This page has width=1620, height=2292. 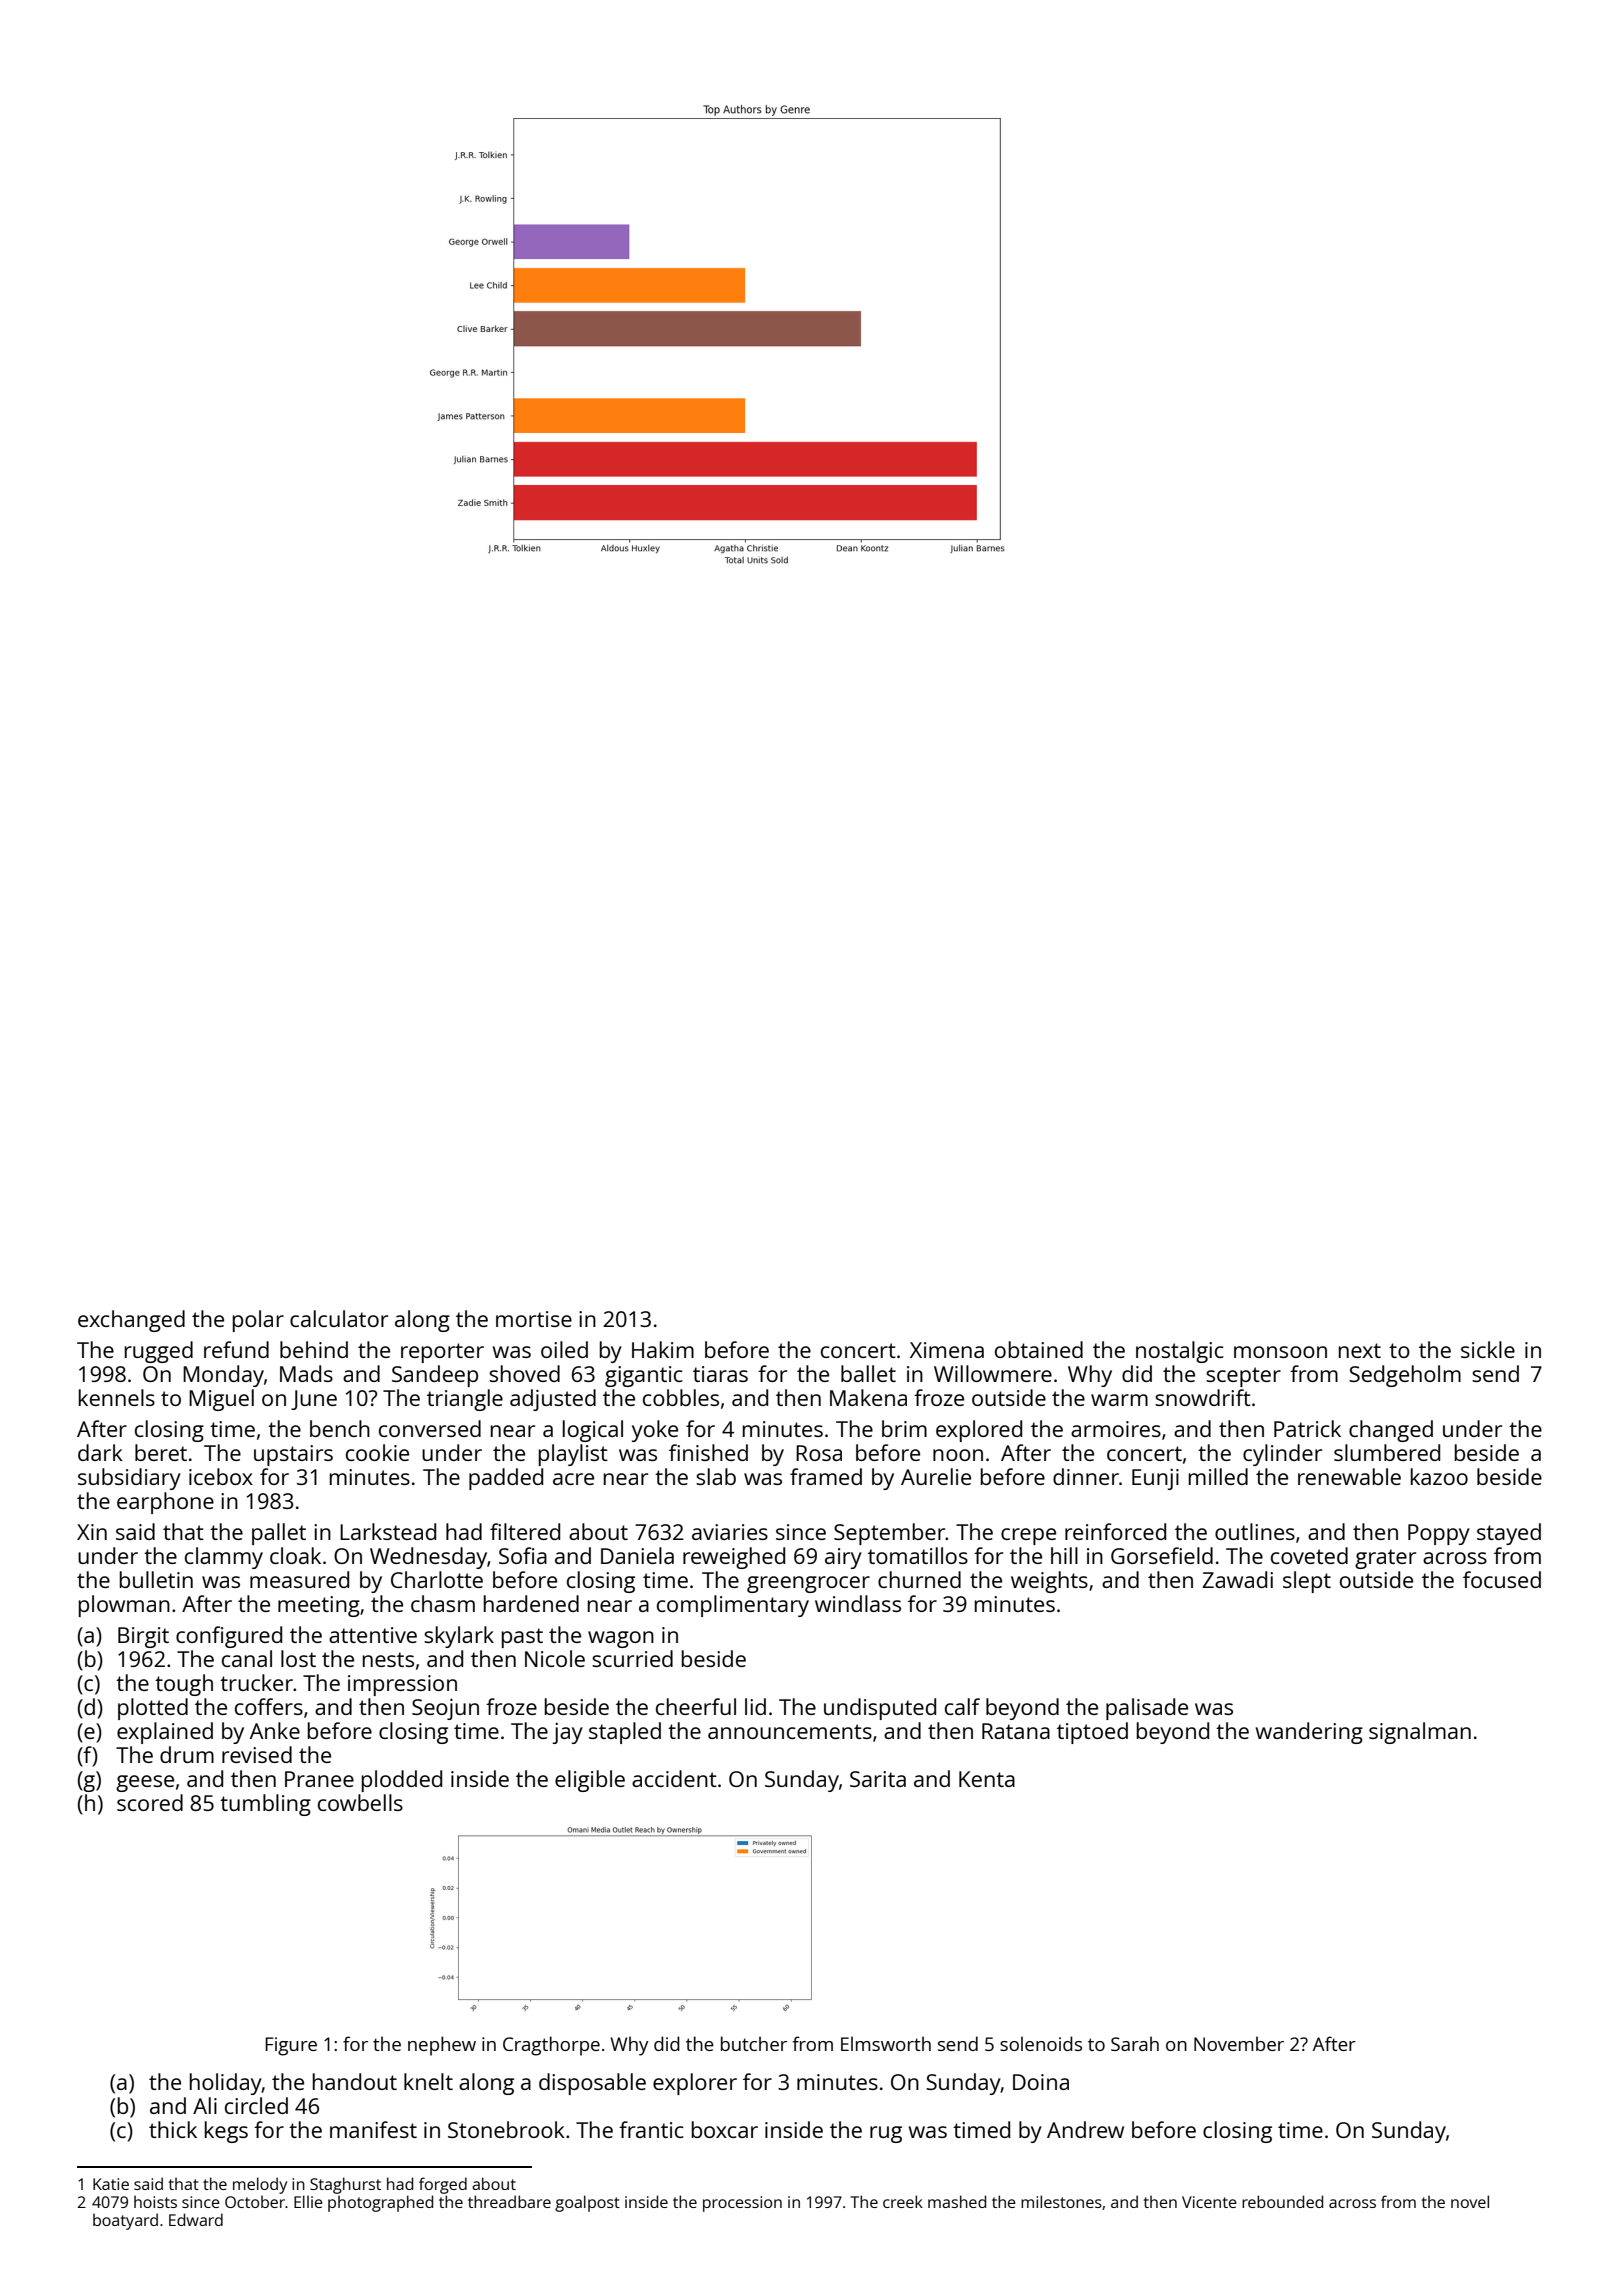 I want to click on handout, so click(x=355, y=2081).
